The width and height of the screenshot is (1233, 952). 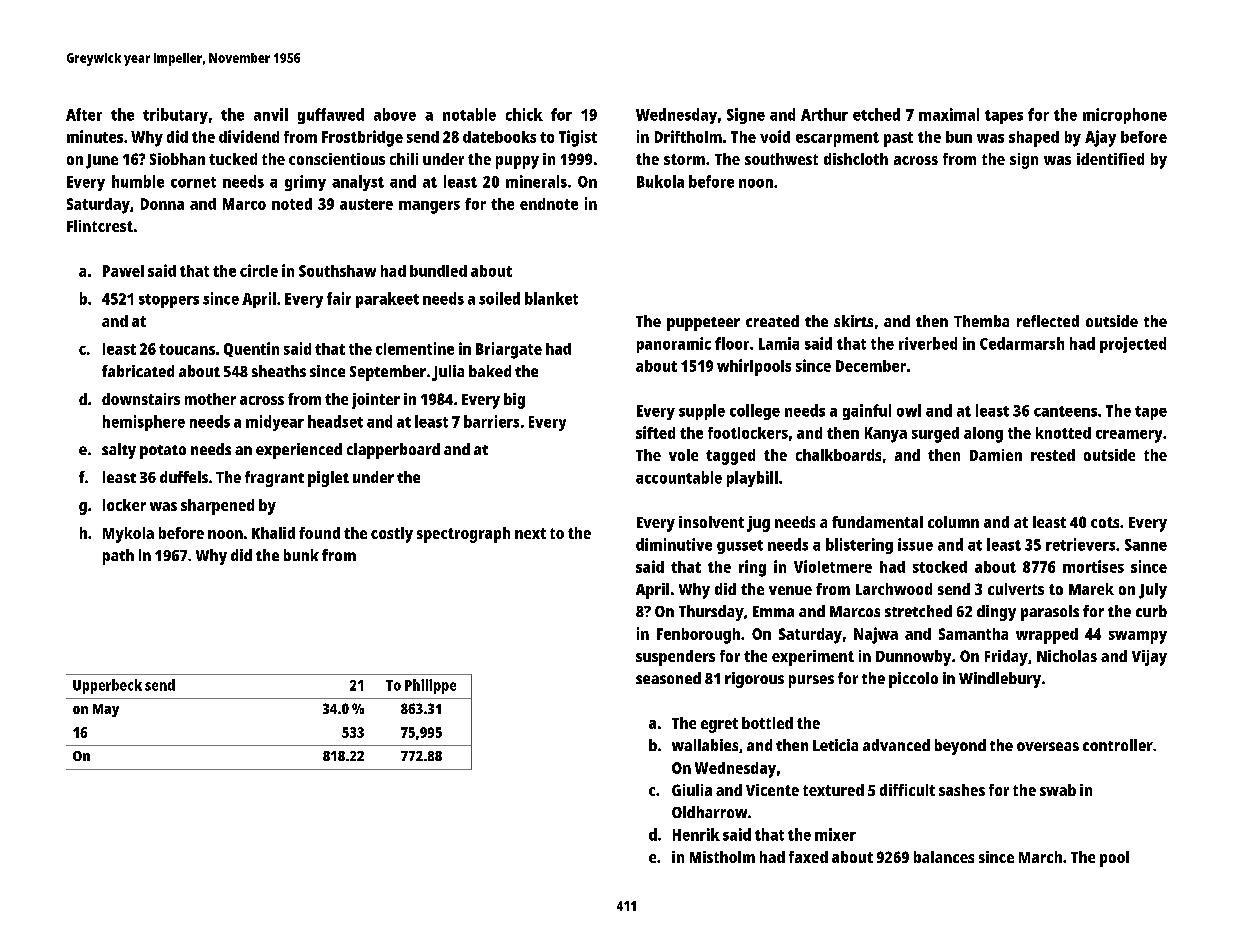 What do you see at coordinates (698, 636) in the screenshot?
I see `Fenborough` at bounding box center [698, 636].
